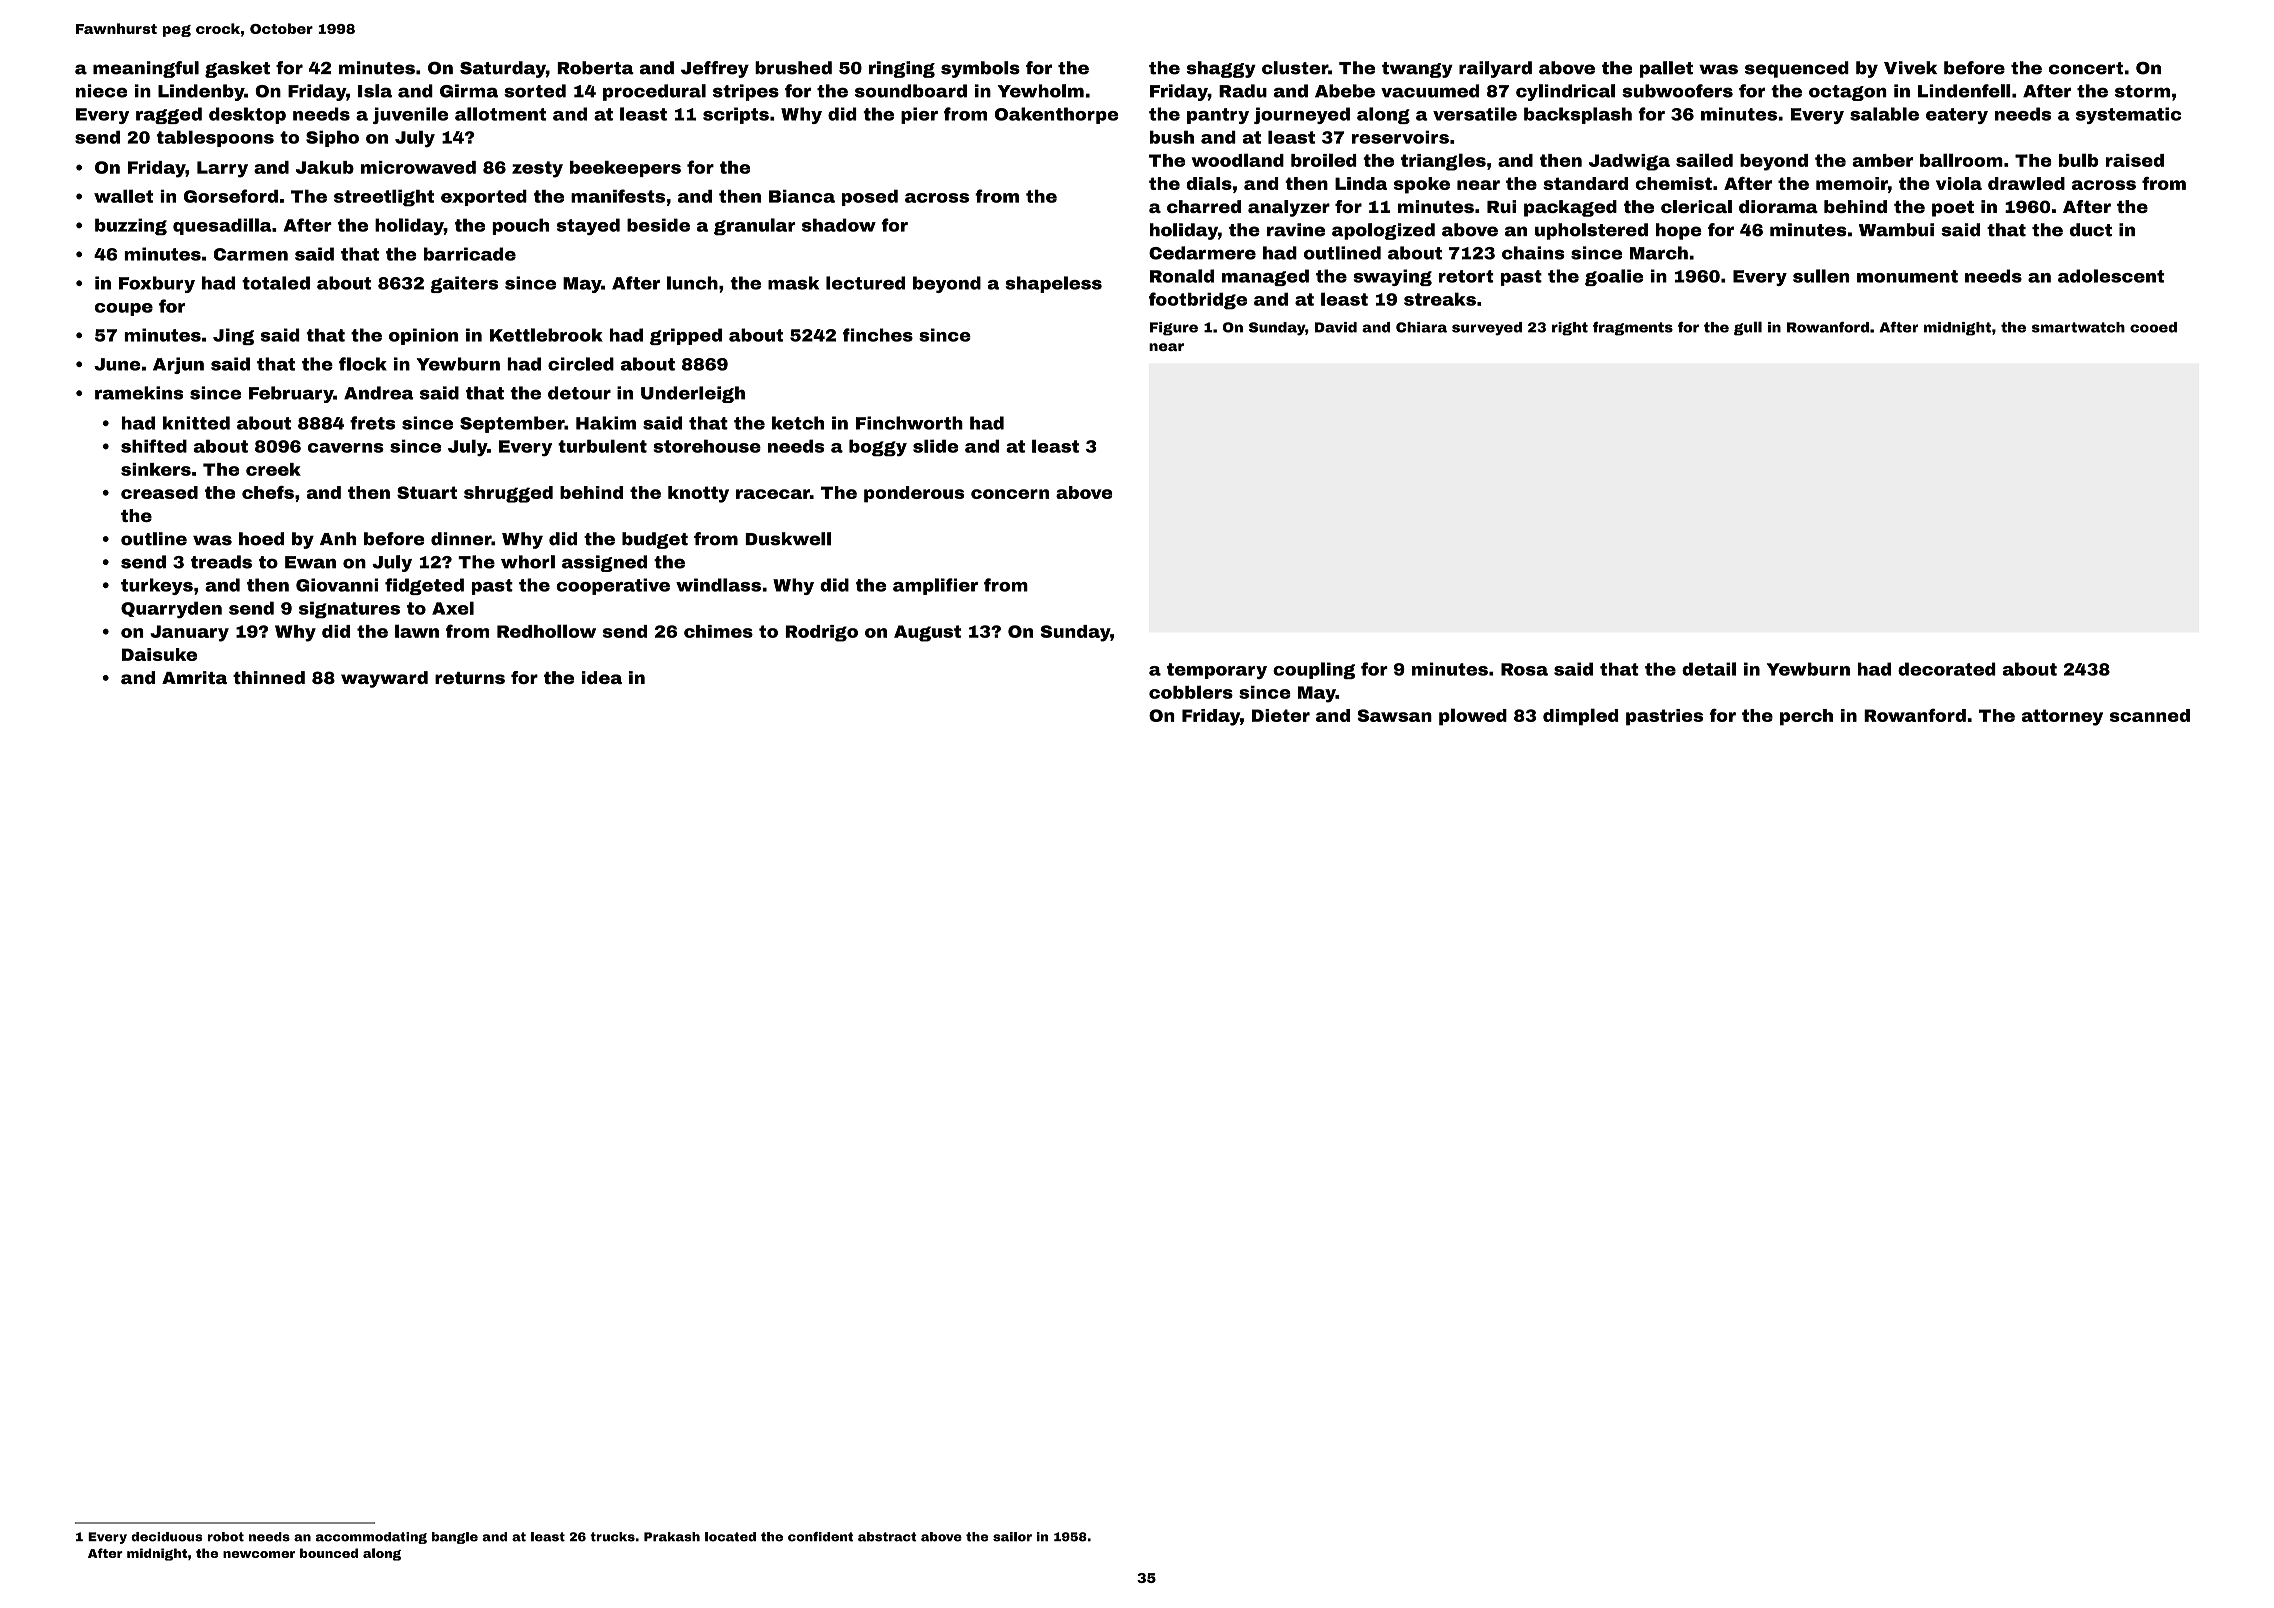  What do you see at coordinates (2086, 68) in the image?
I see `concert` at bounding box center [2086, 68].
